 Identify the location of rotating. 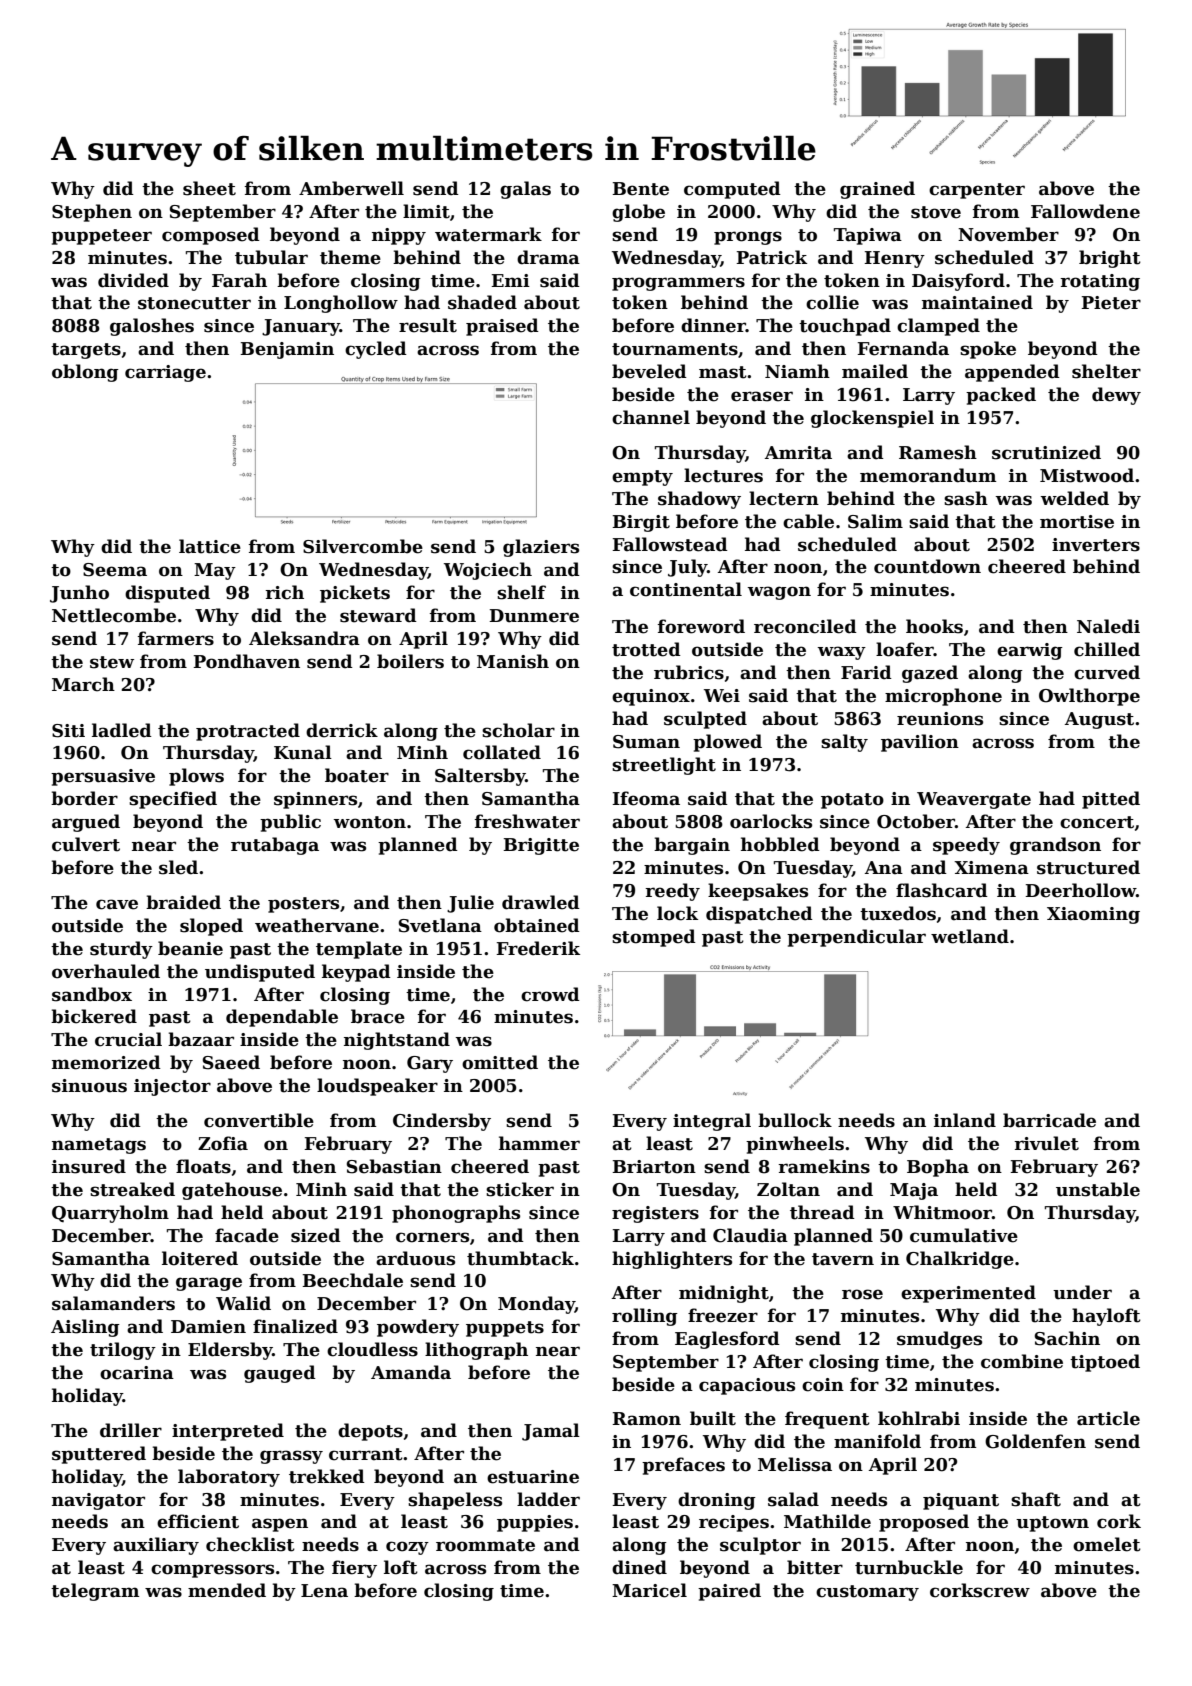
(1100, 282).
